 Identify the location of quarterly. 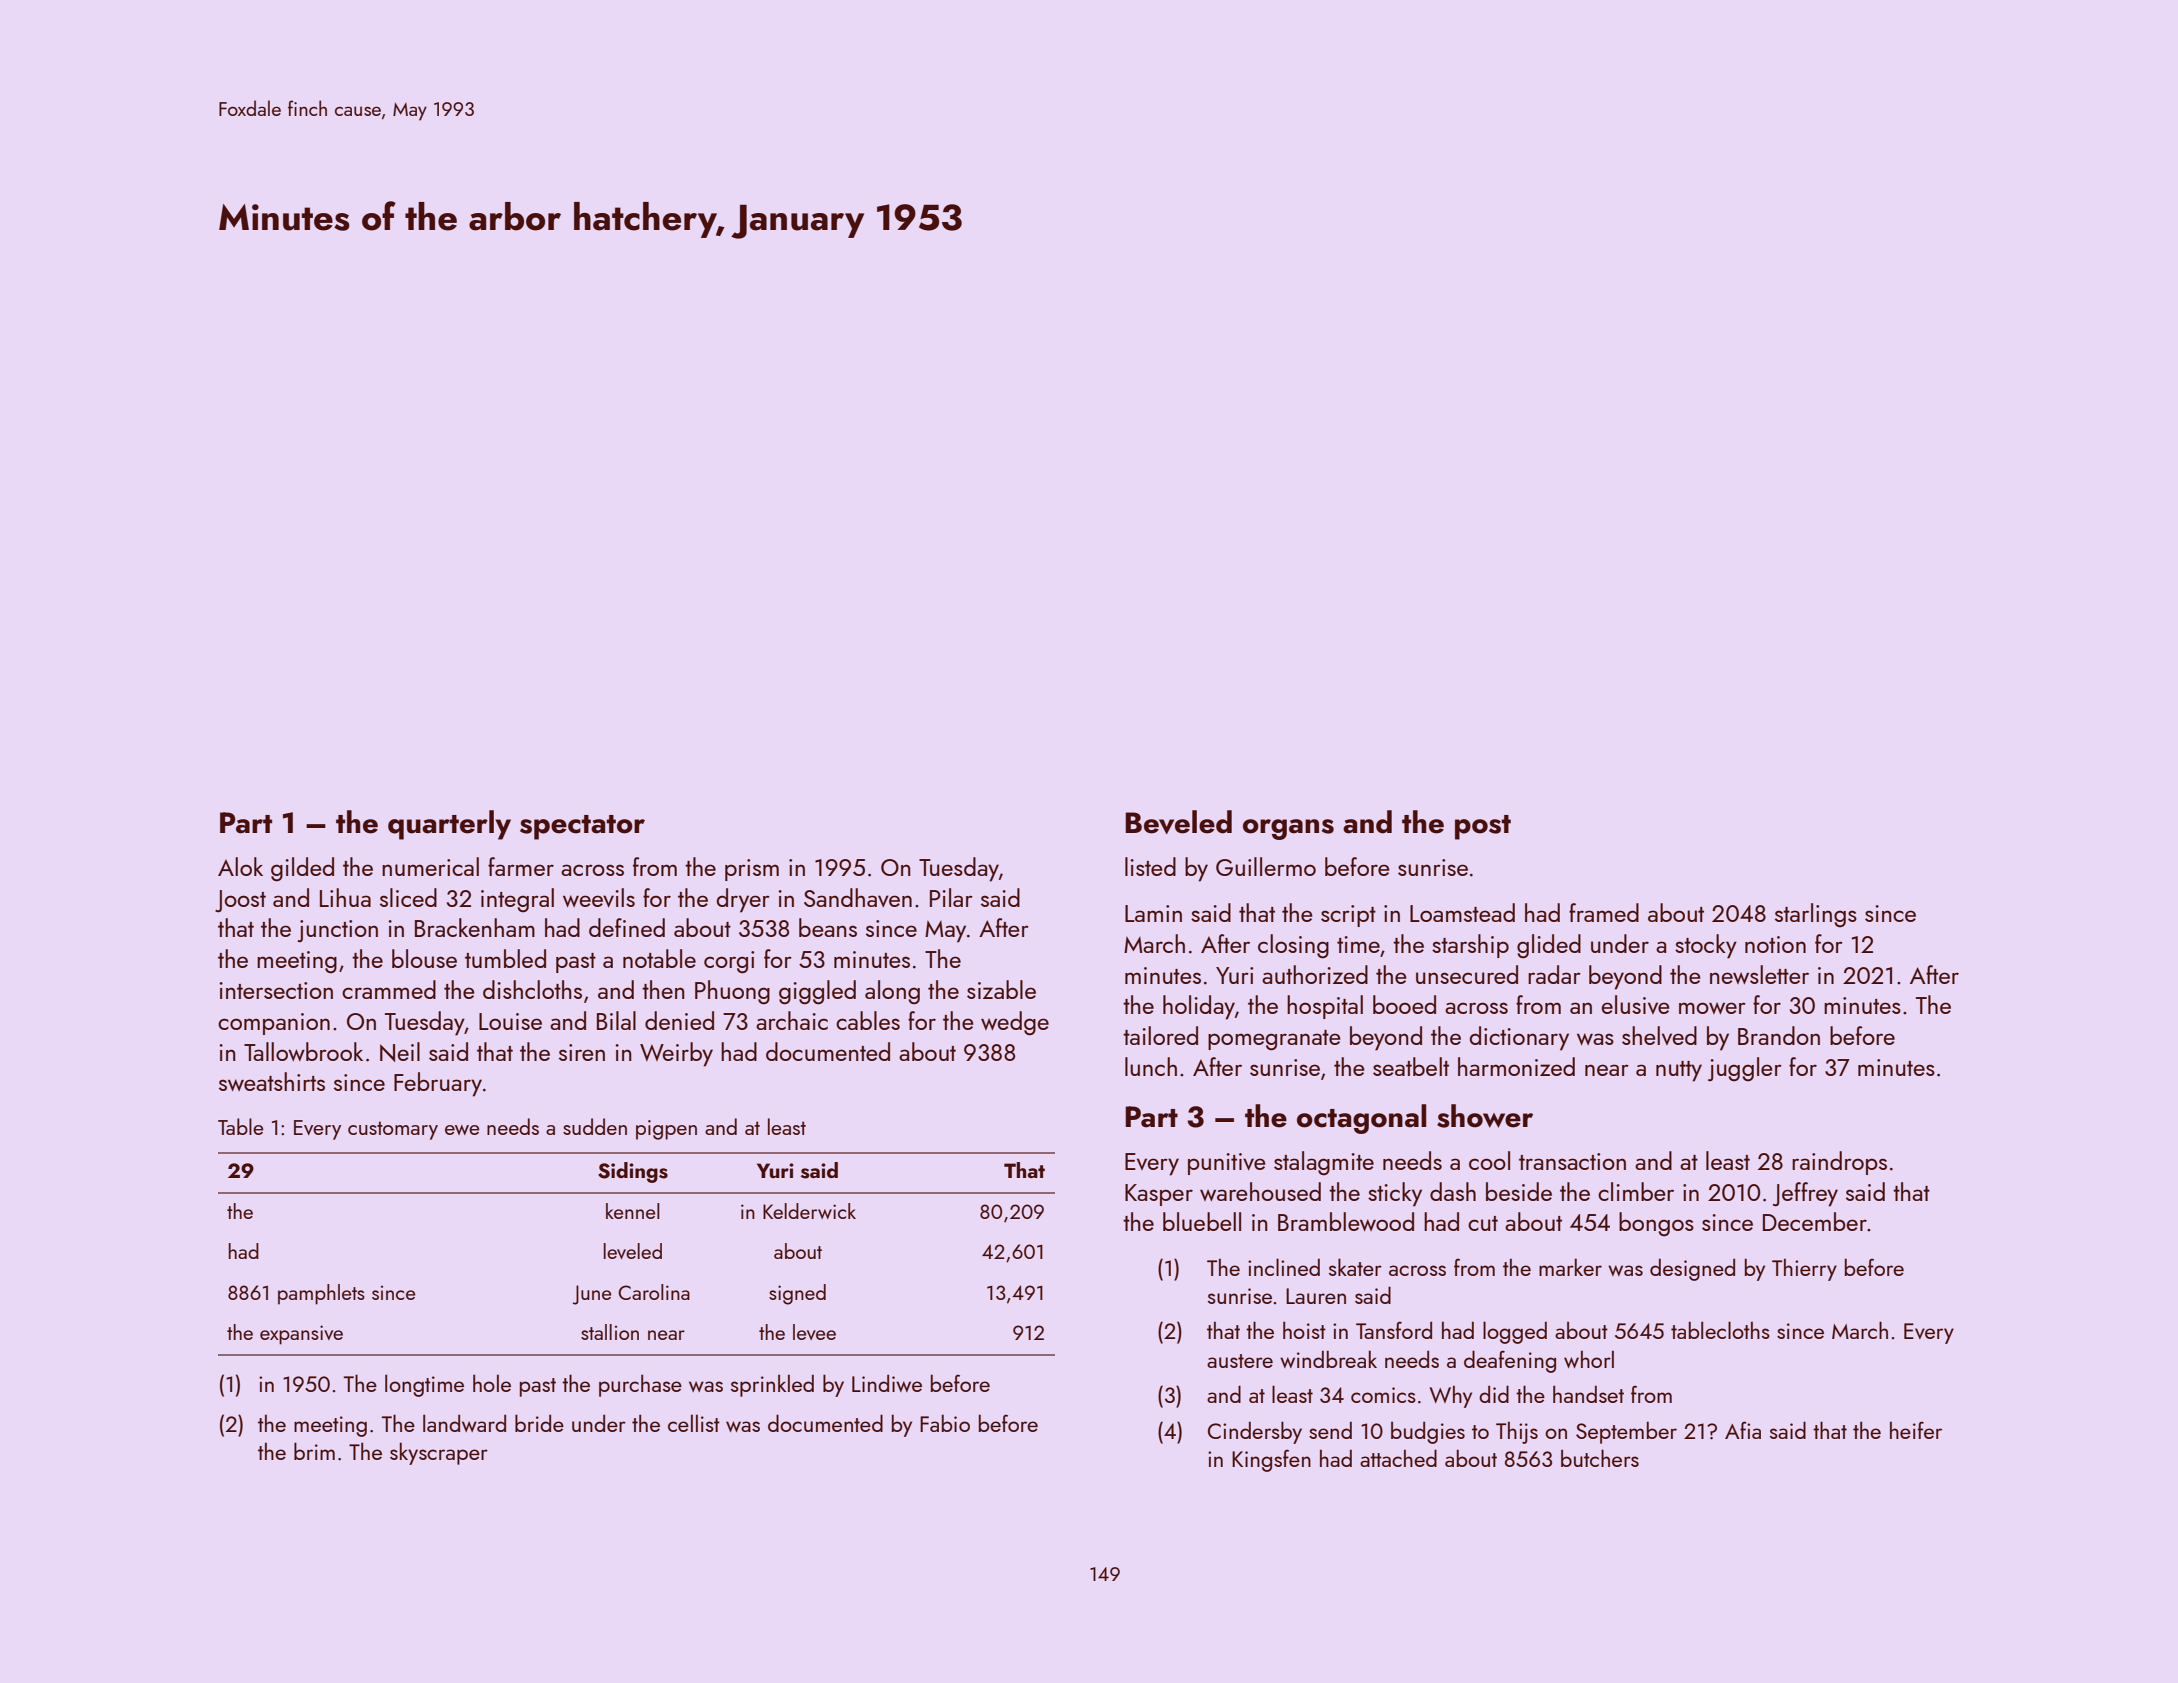
(449, 825).
